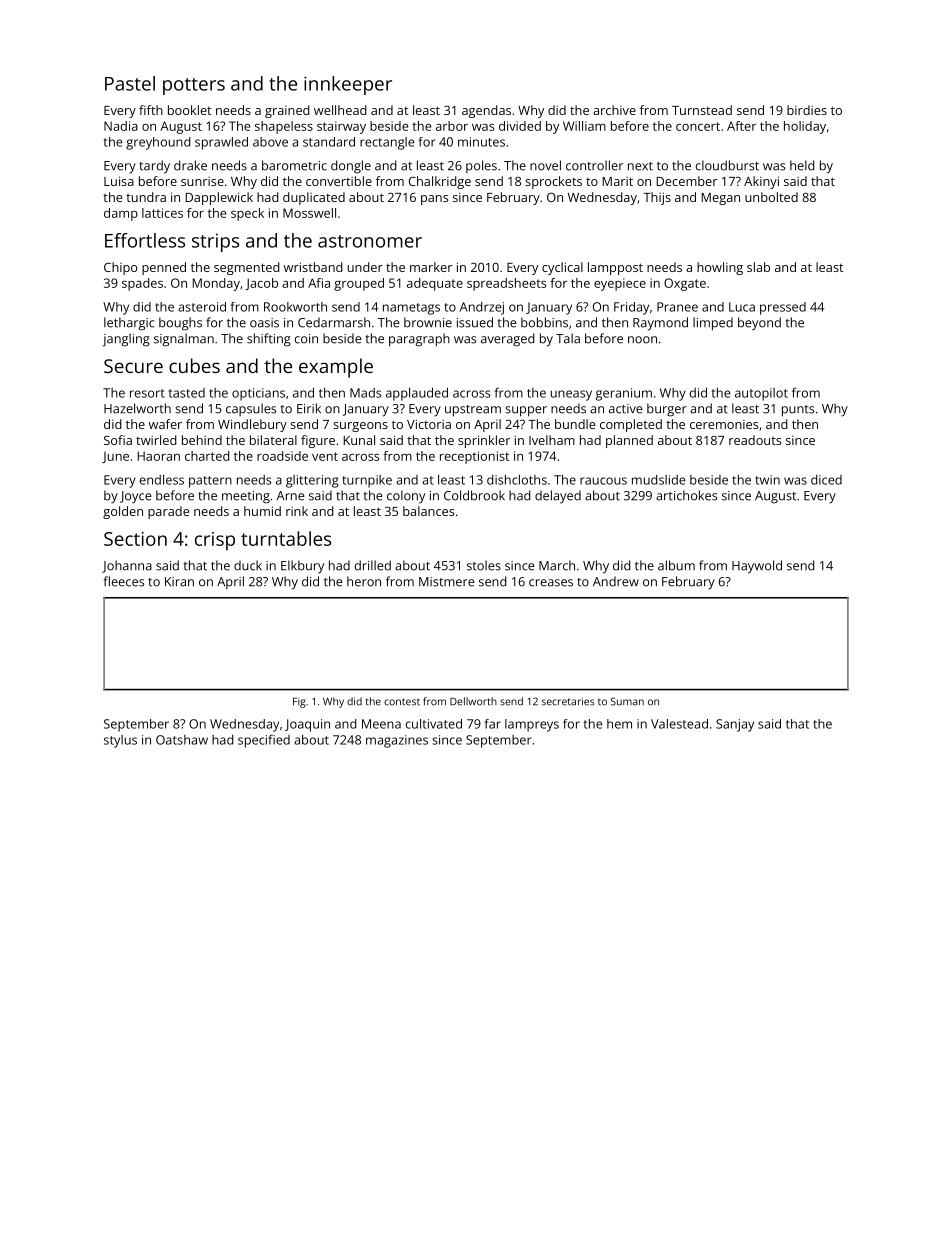 This screenshot has width=952, height=1233. What do you see at coordinates (291, 496) in the screenshot?
I see `Arne` at bounding box center [291, 496].
